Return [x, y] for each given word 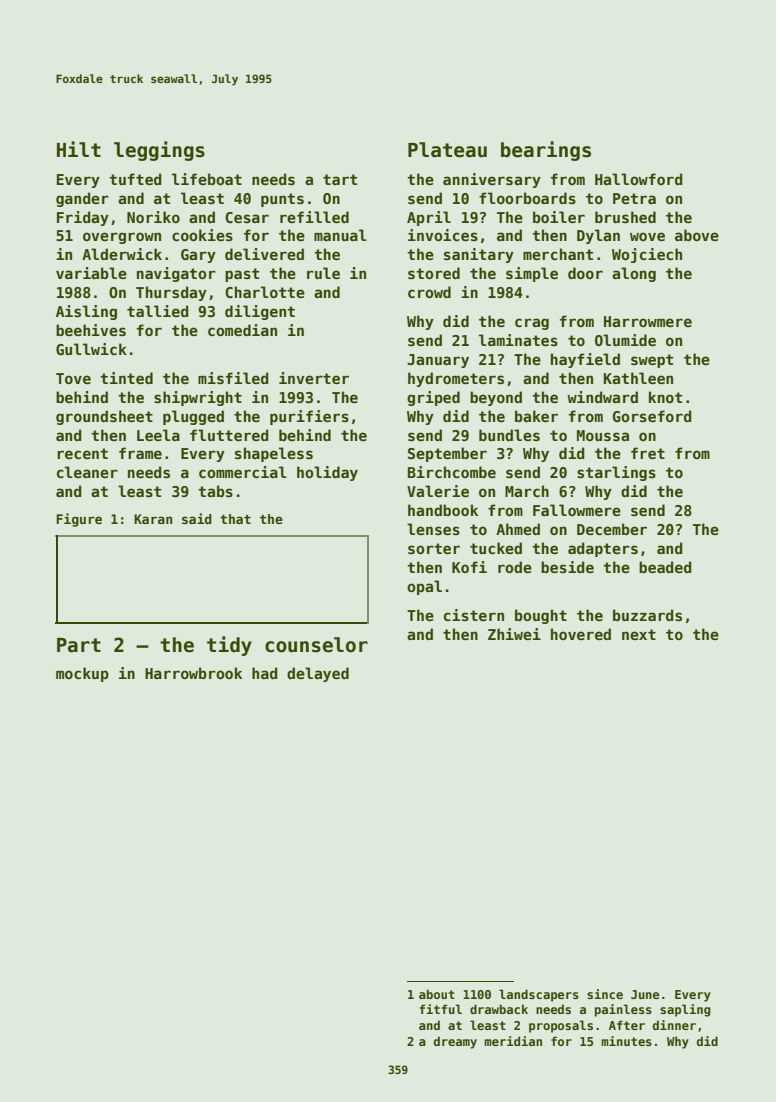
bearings [546, 151]
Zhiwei [514, 634]
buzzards [647, 615]
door [585, 273]
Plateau [447, 150]
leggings [159, 151]
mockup [82, 674]
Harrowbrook [193, 673]
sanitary [479, 255]
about [437, 994]
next [639, 634]
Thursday [171, 293]
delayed [318, 674]
